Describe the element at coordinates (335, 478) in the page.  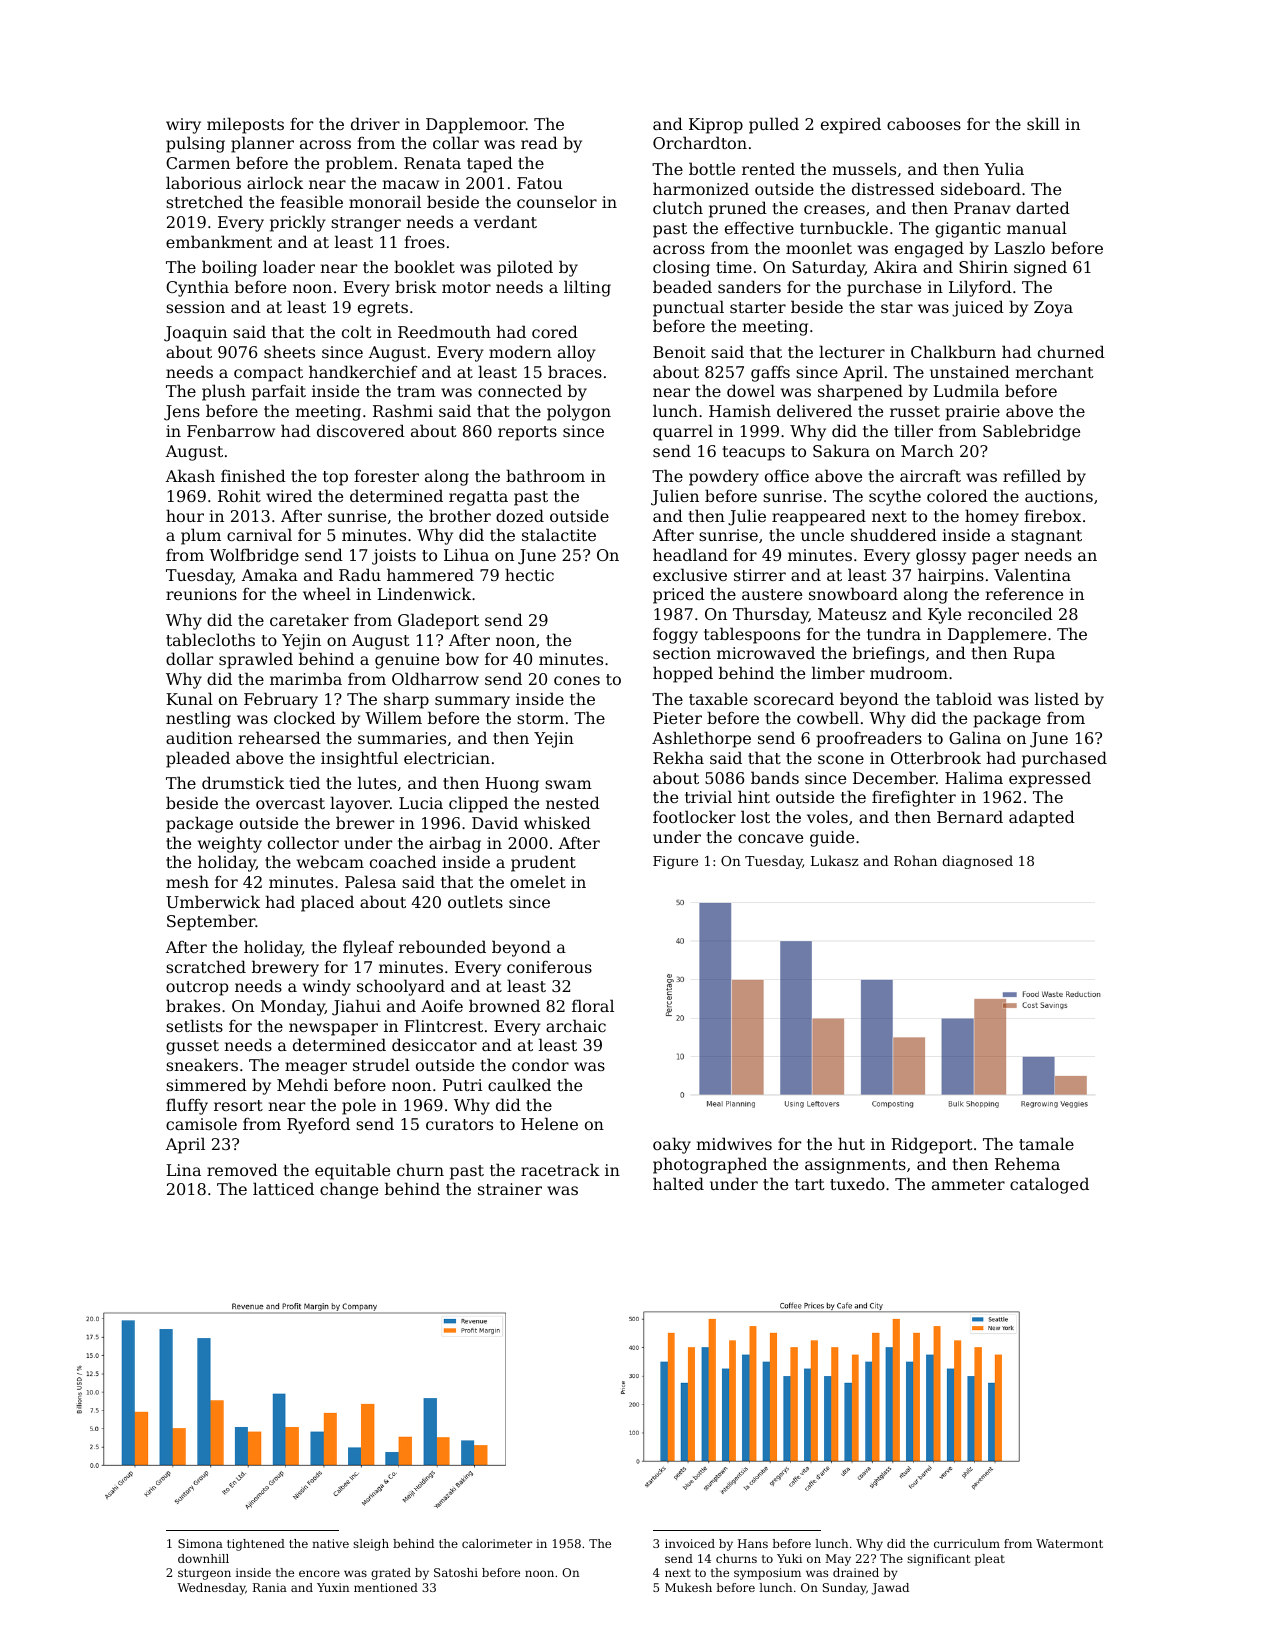
I see `top` at that location.
